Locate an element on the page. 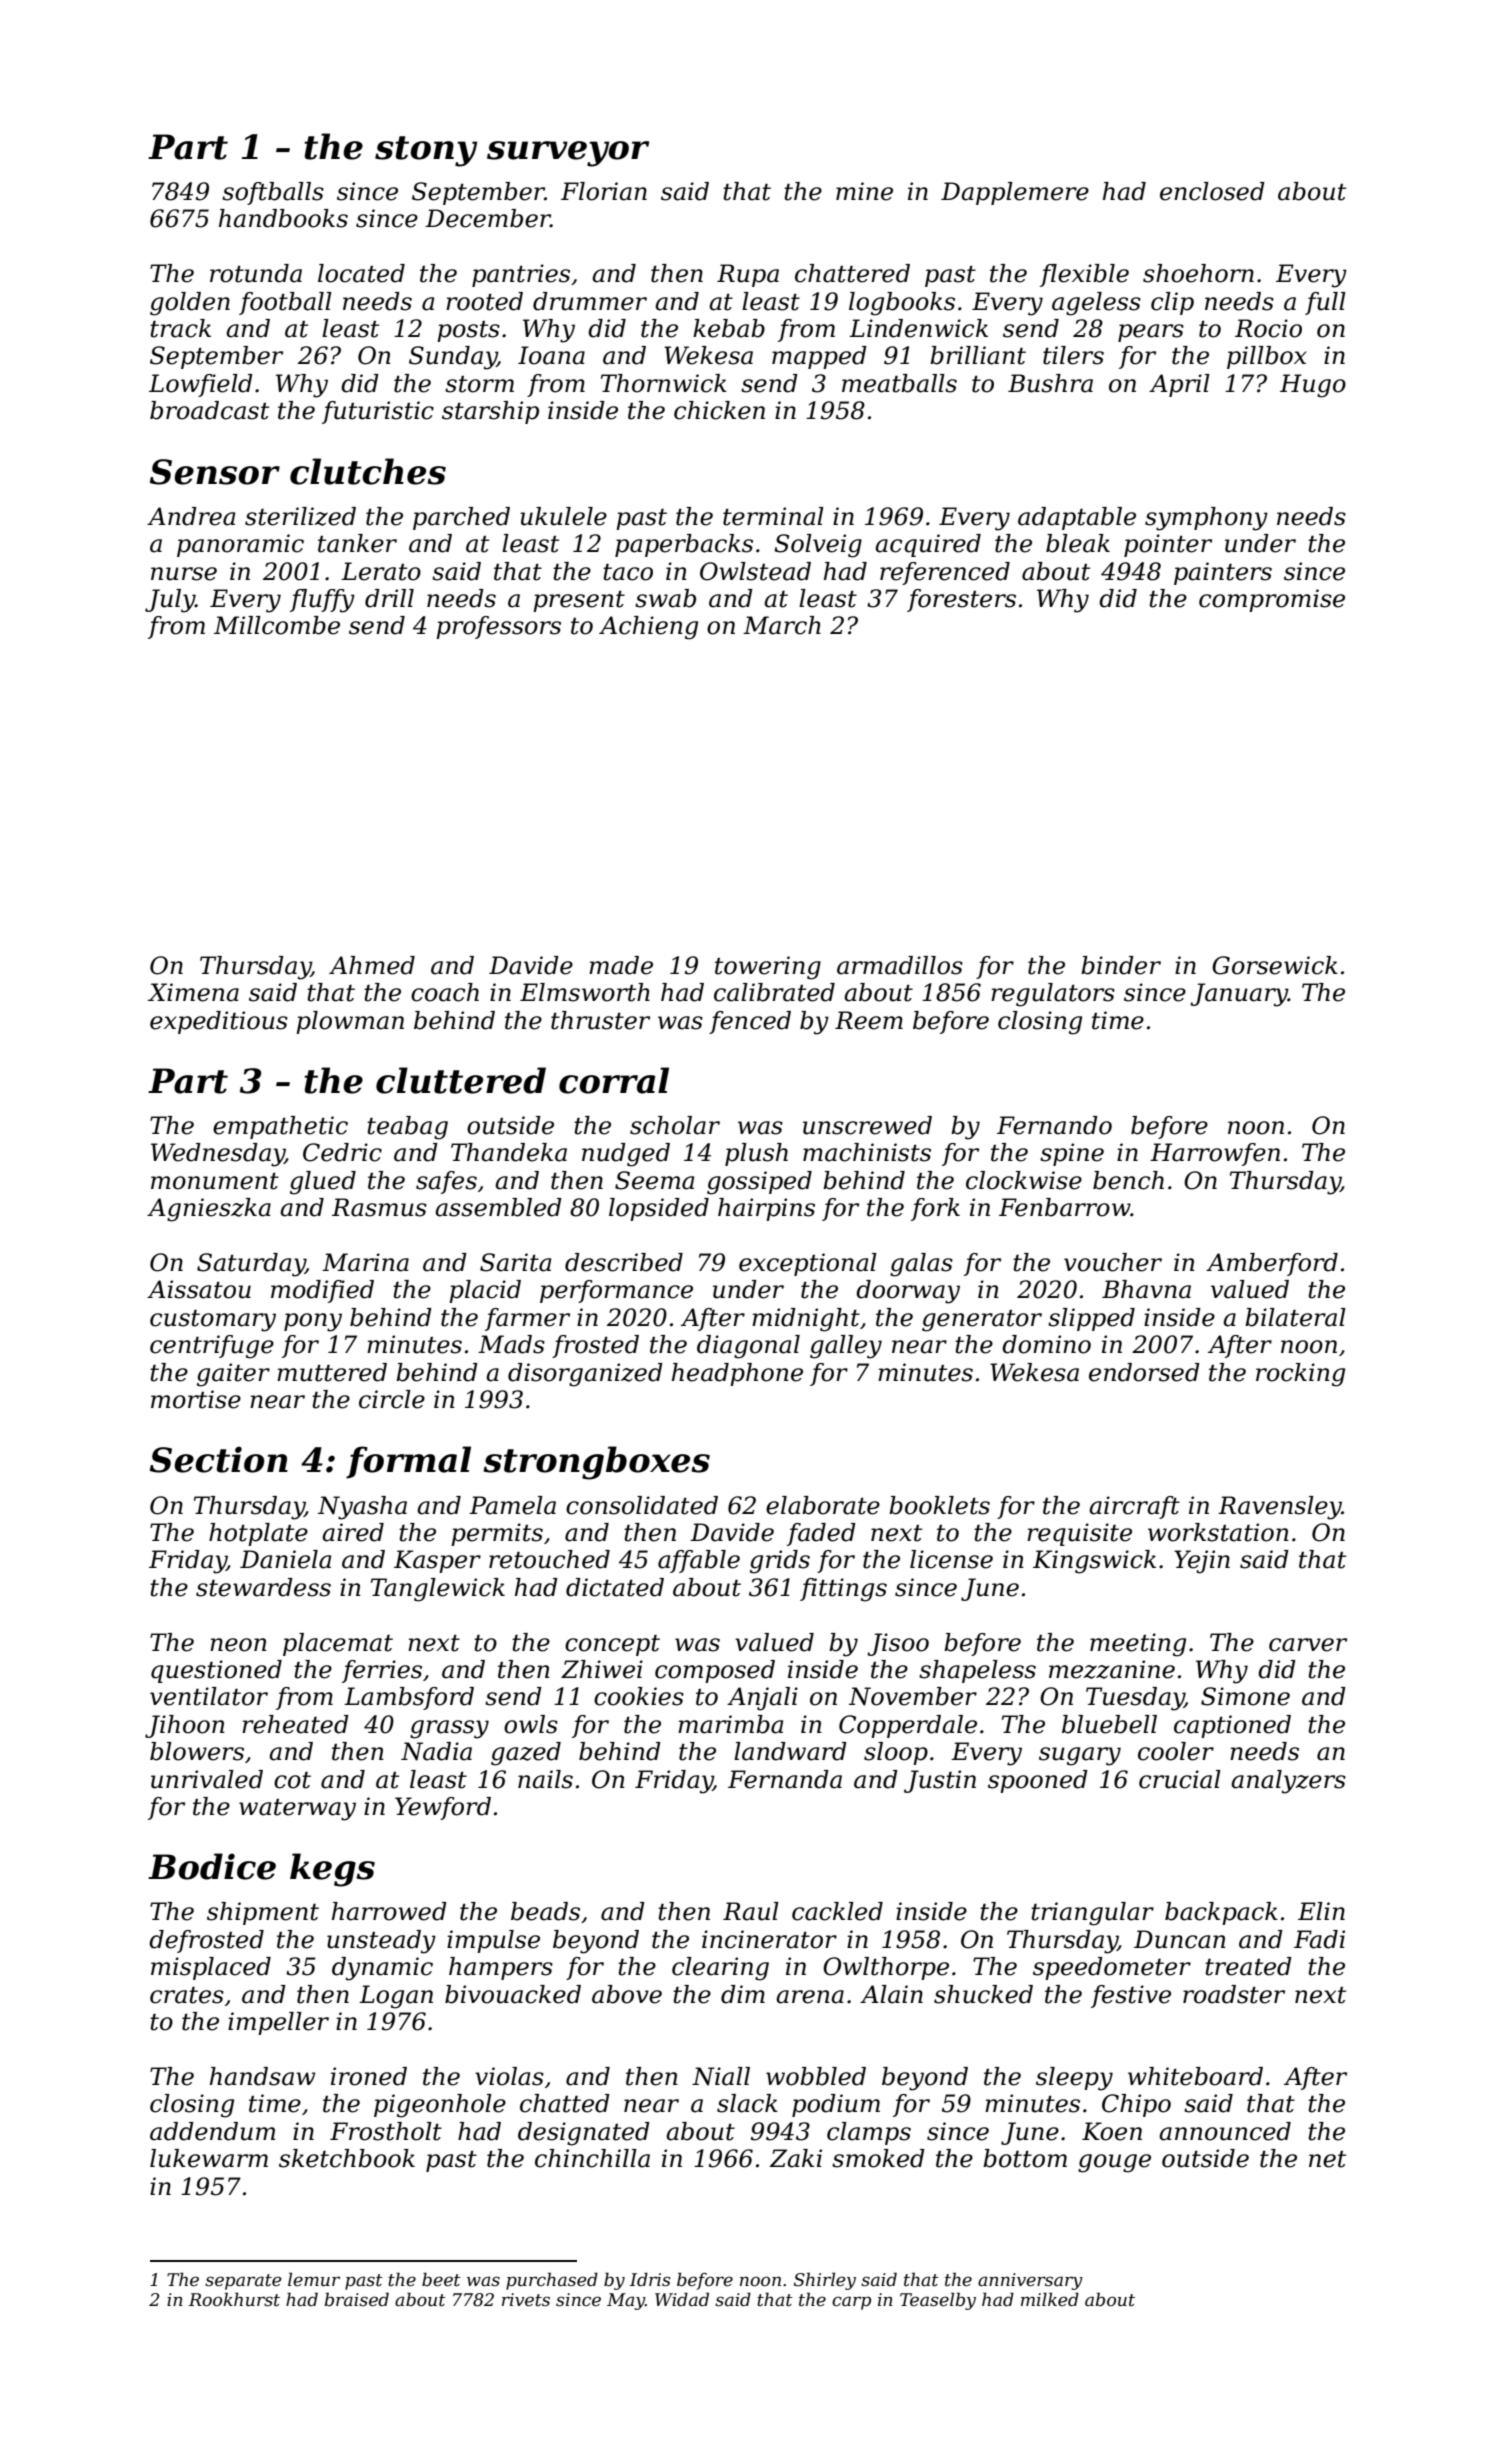  Fenbarrow is located at coordinates (1065, 1207).
